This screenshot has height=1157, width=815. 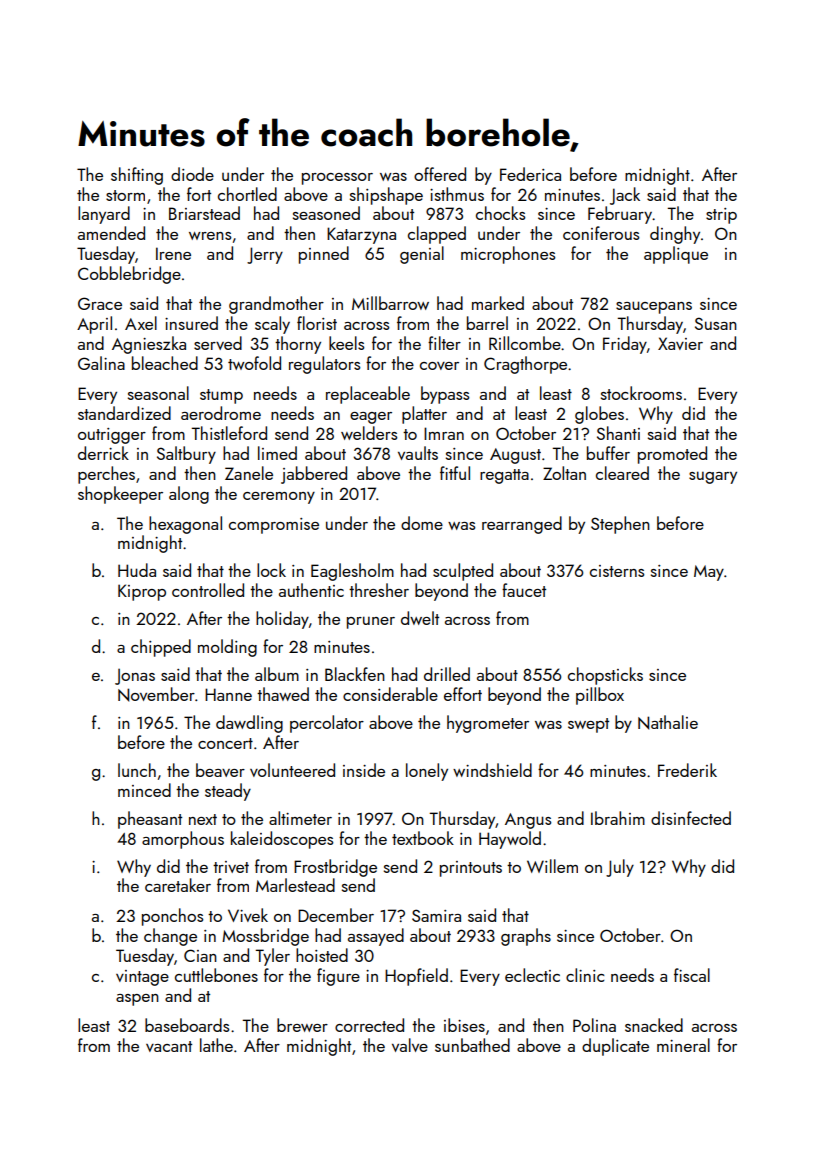 I want to click on Nathalie, so click(x=668, y=722).
